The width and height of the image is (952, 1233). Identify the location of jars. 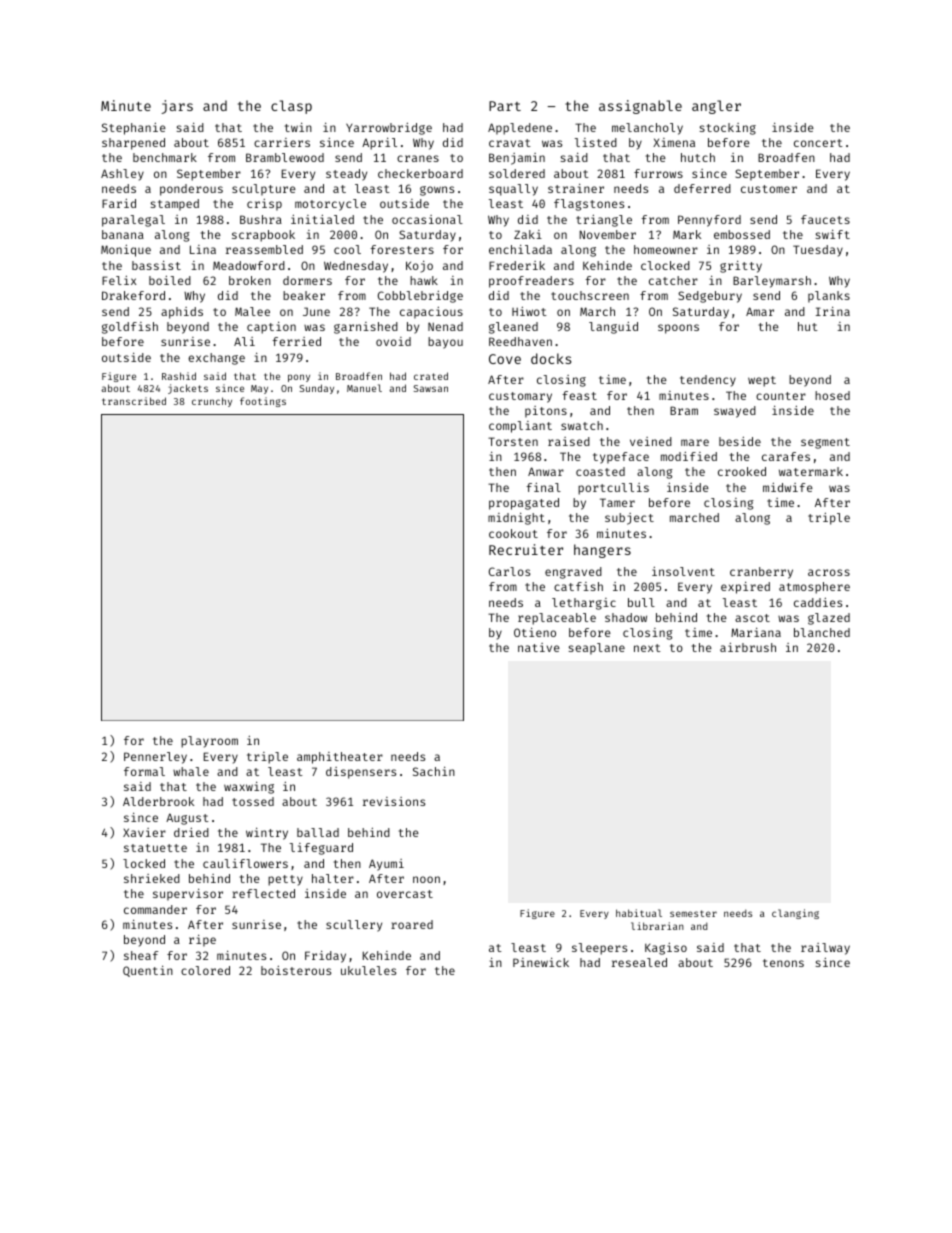
(177, 107).
